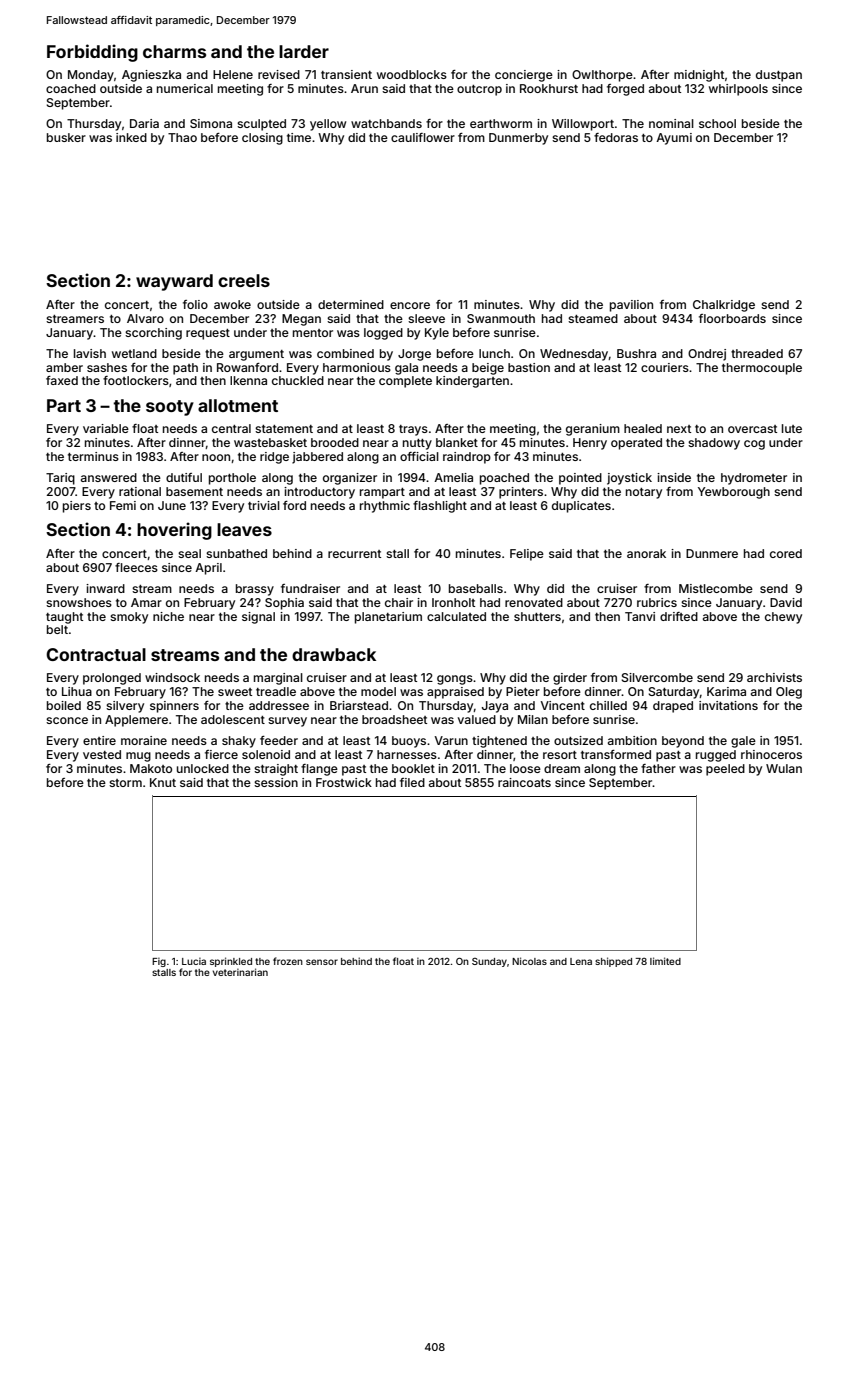 This document has width=849, height=1400. I want to click on Forbidding, so click(92, 53).
